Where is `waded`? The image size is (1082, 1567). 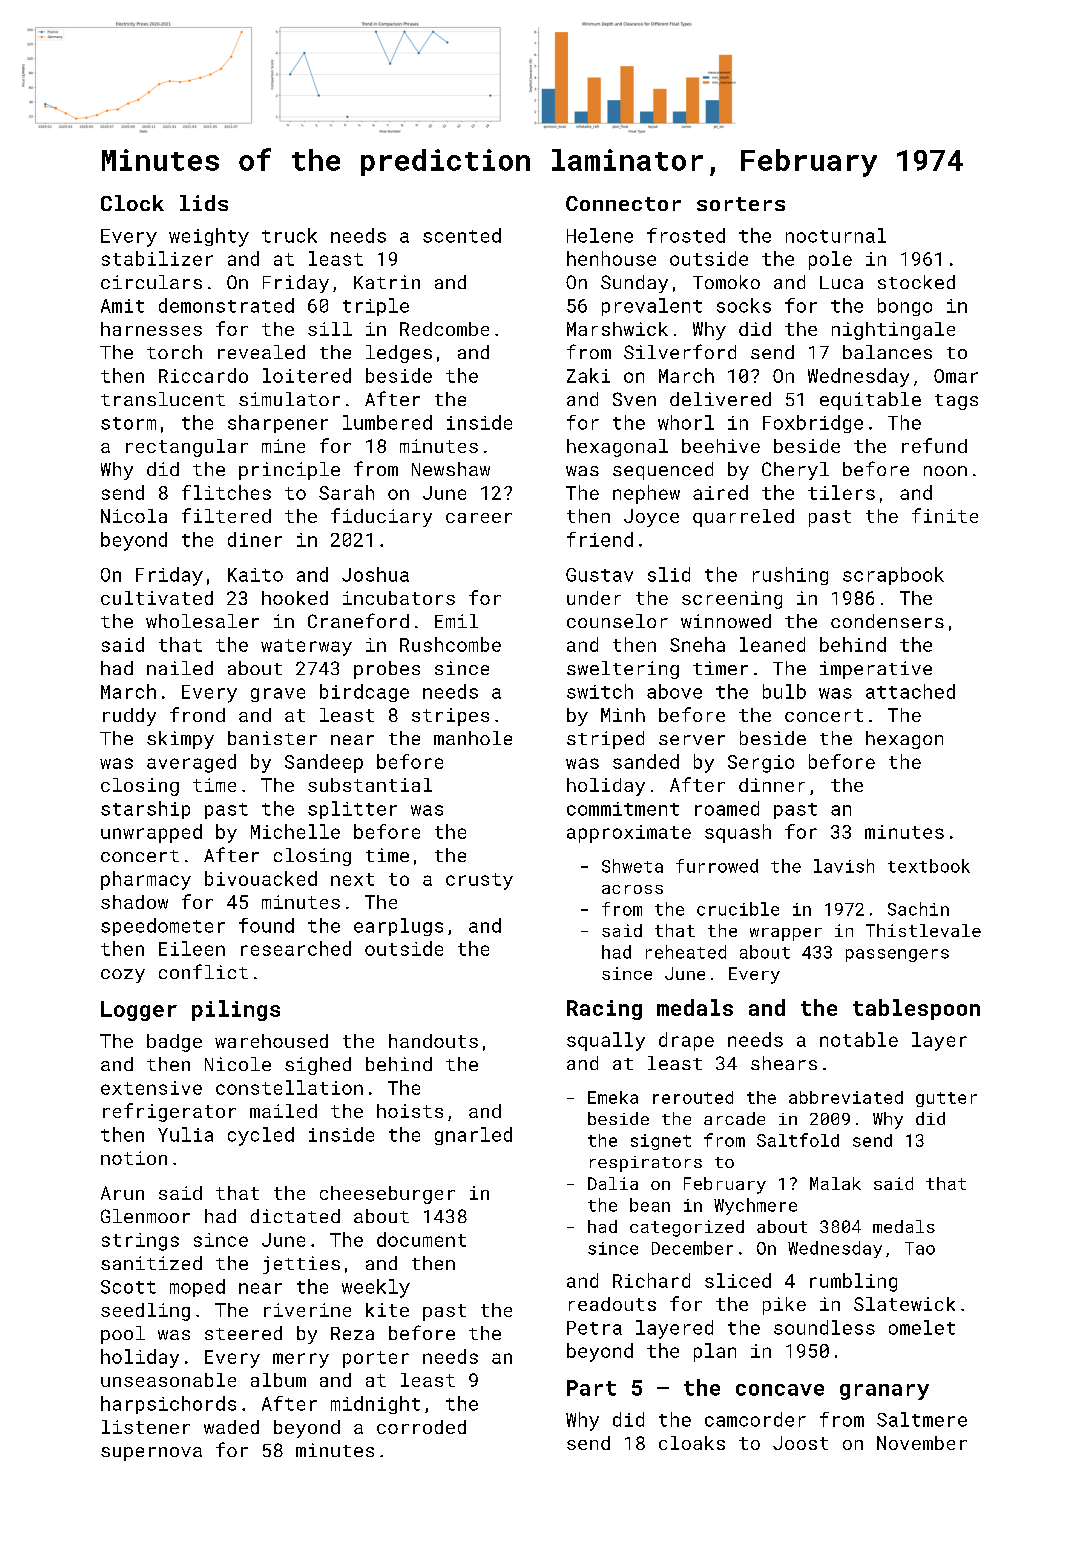
waded is located at coordinates (231, 1427).
